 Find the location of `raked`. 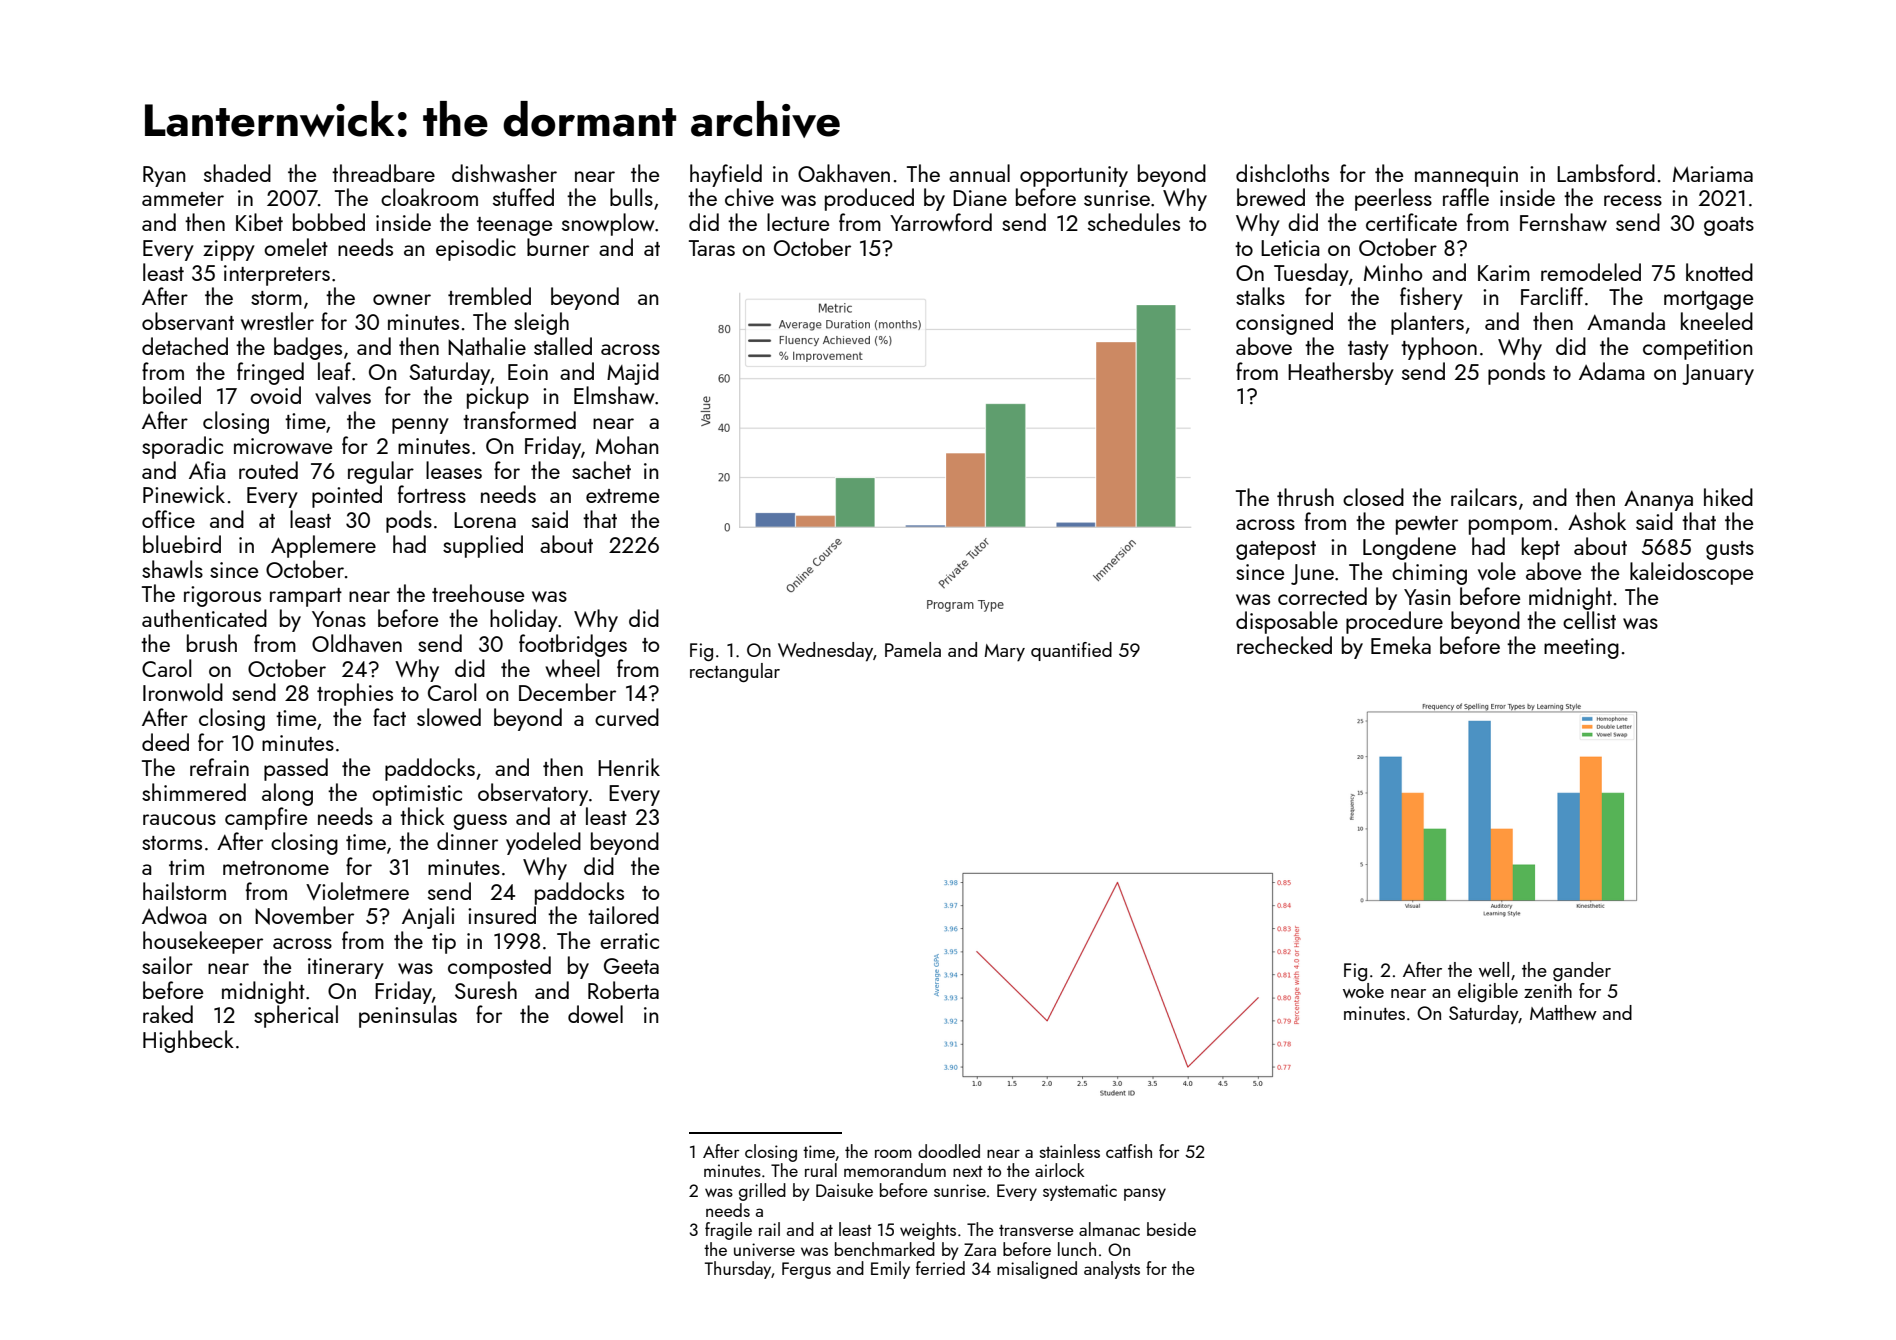

raked is located at coordinates (168, 1014).
